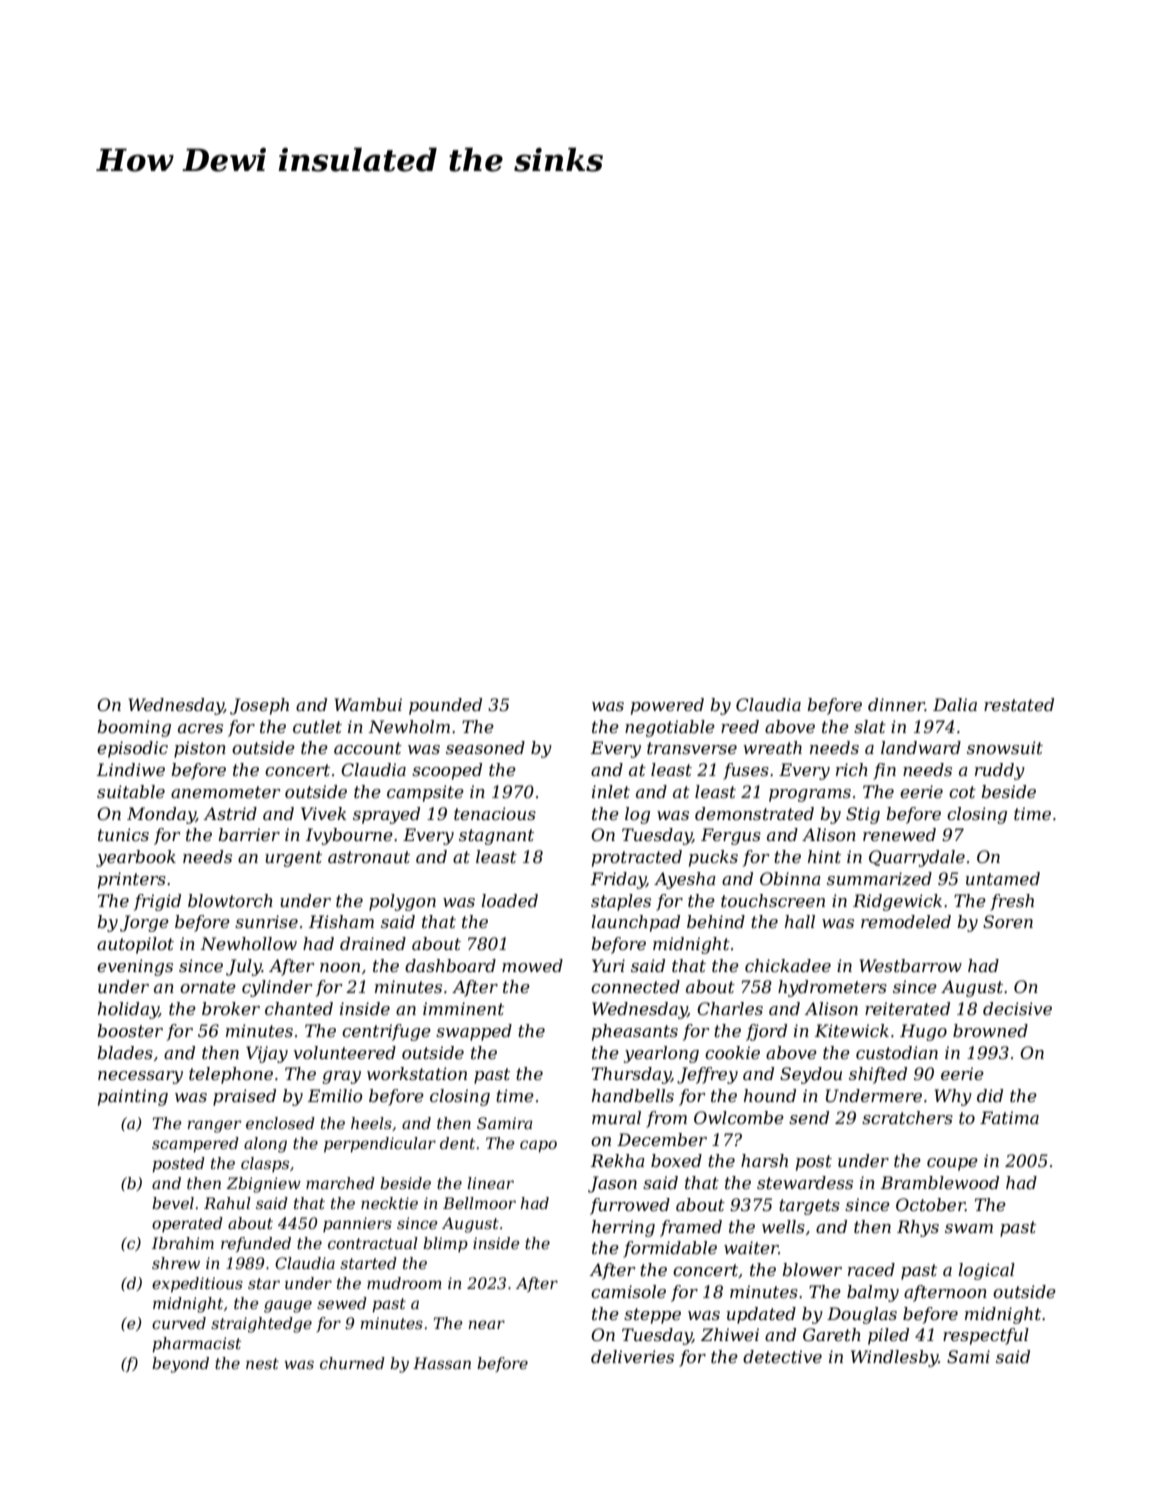 This page has width=1155, height=1495. What do you see at coordinates (352, 1363) in the page?
I see `churned` at bounding box center [352, 1363].
